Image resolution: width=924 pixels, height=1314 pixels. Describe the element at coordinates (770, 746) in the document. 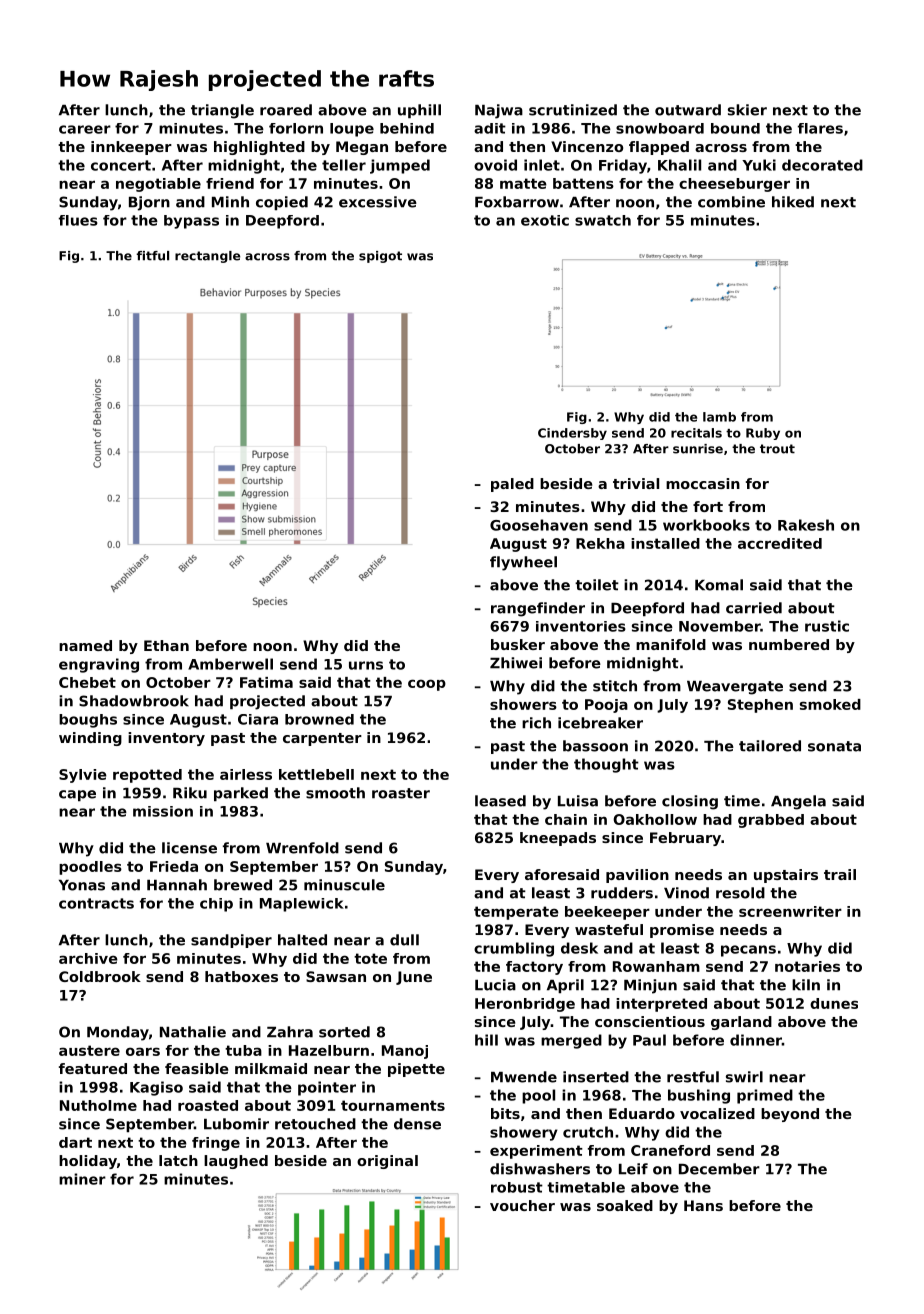

I see `tailored` at that location.
